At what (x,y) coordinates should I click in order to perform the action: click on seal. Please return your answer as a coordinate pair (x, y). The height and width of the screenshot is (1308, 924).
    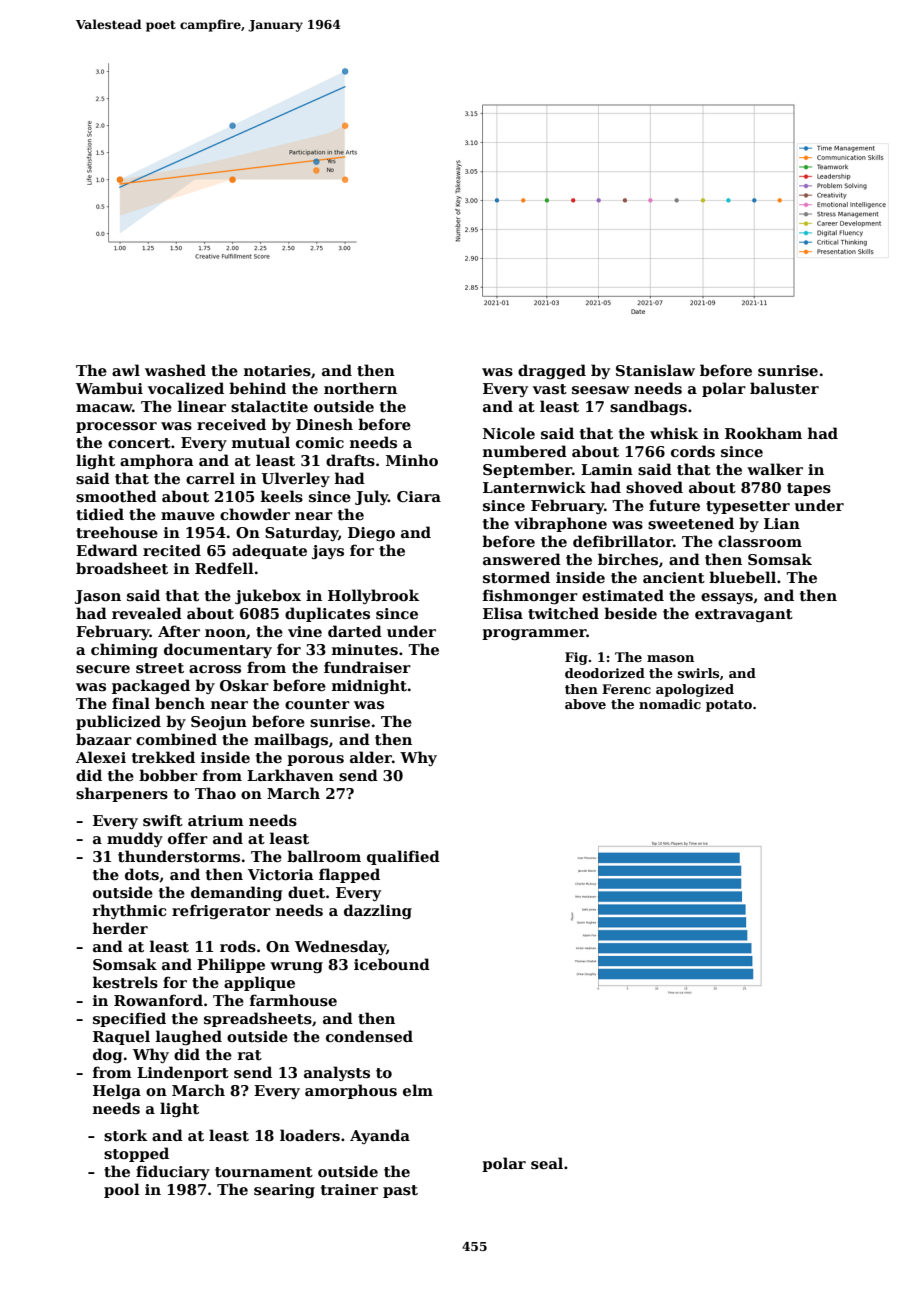
    Looking at the image, I should click on (547, 1163).
